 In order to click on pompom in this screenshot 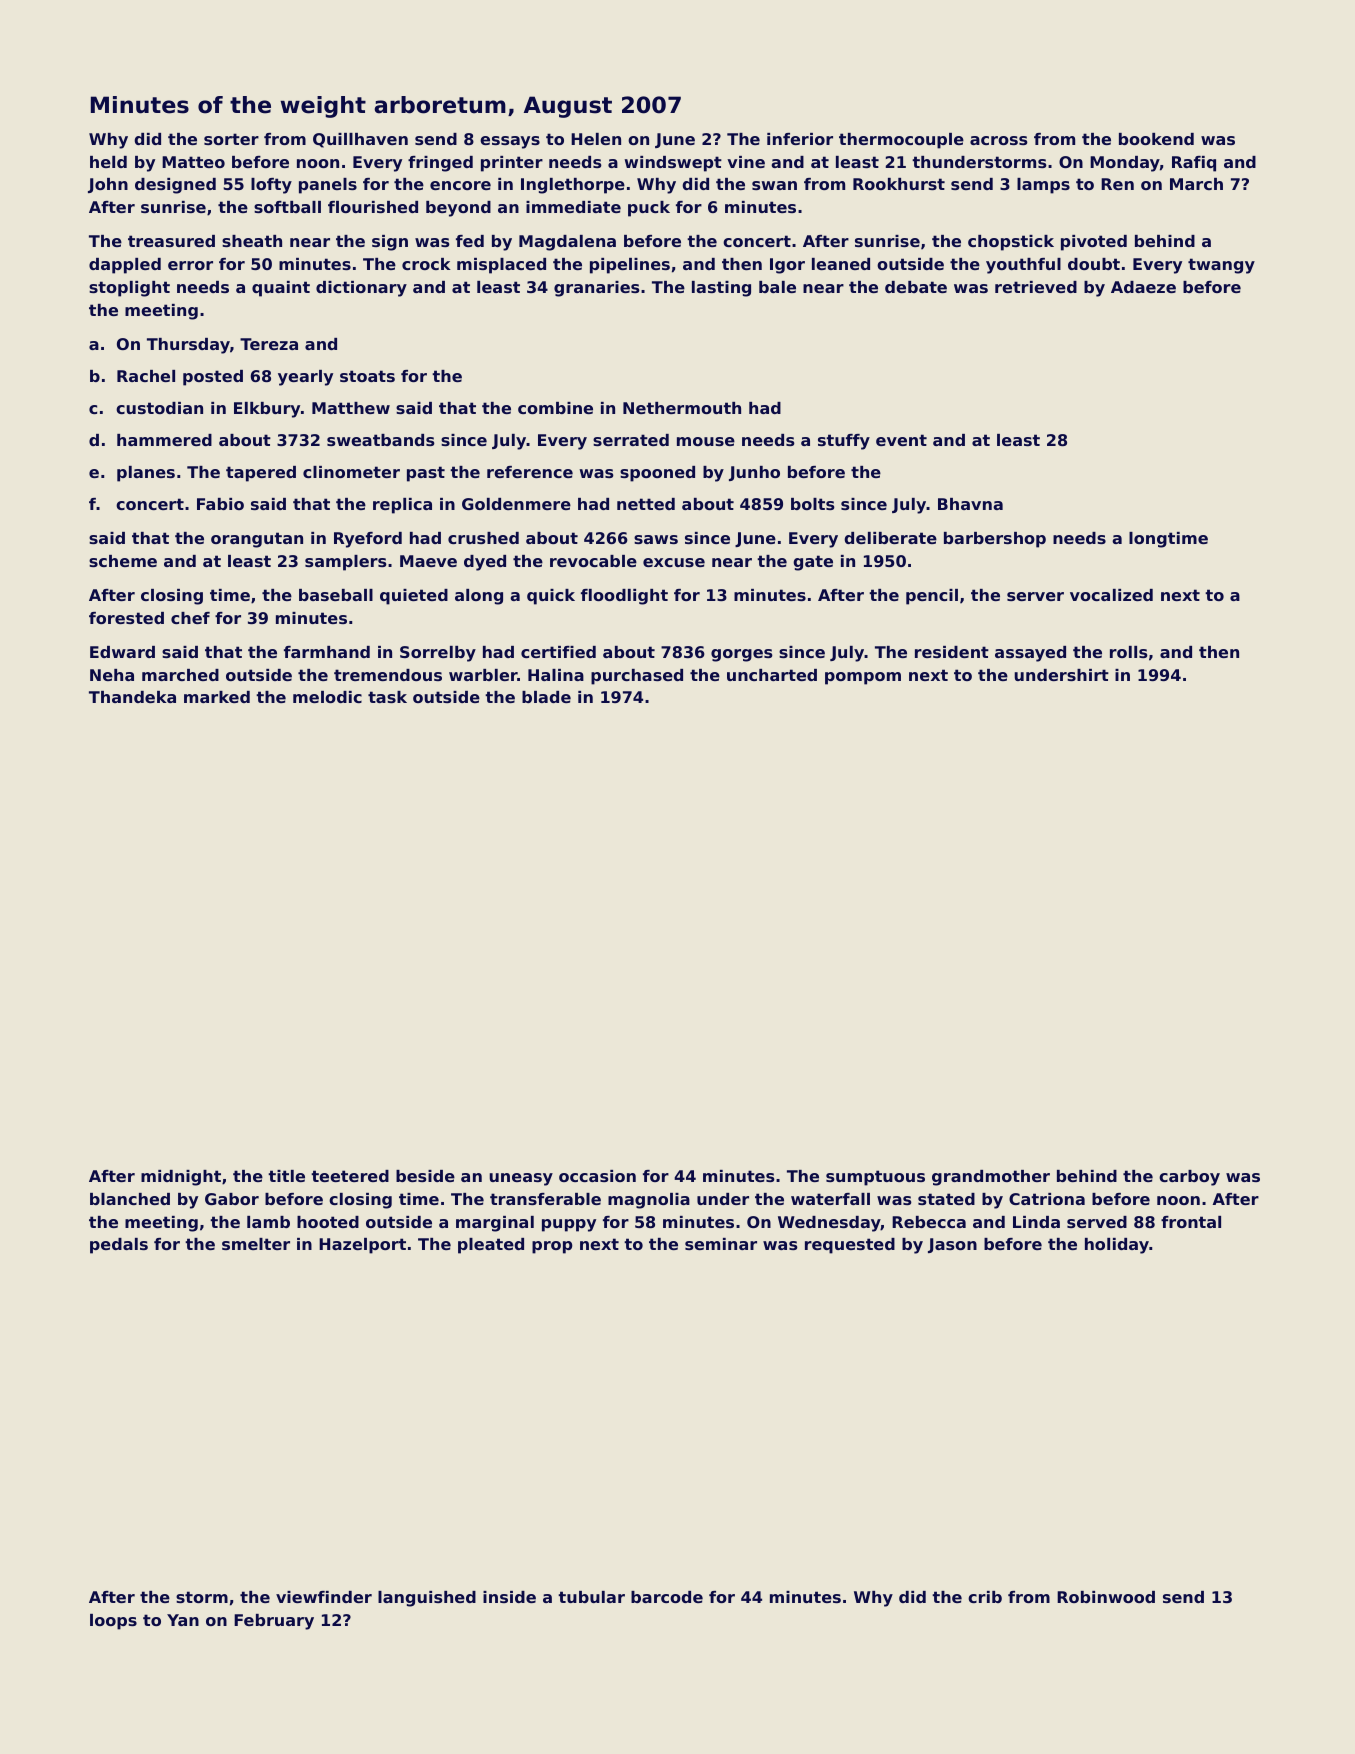, I will do `click(863, 678)`.
